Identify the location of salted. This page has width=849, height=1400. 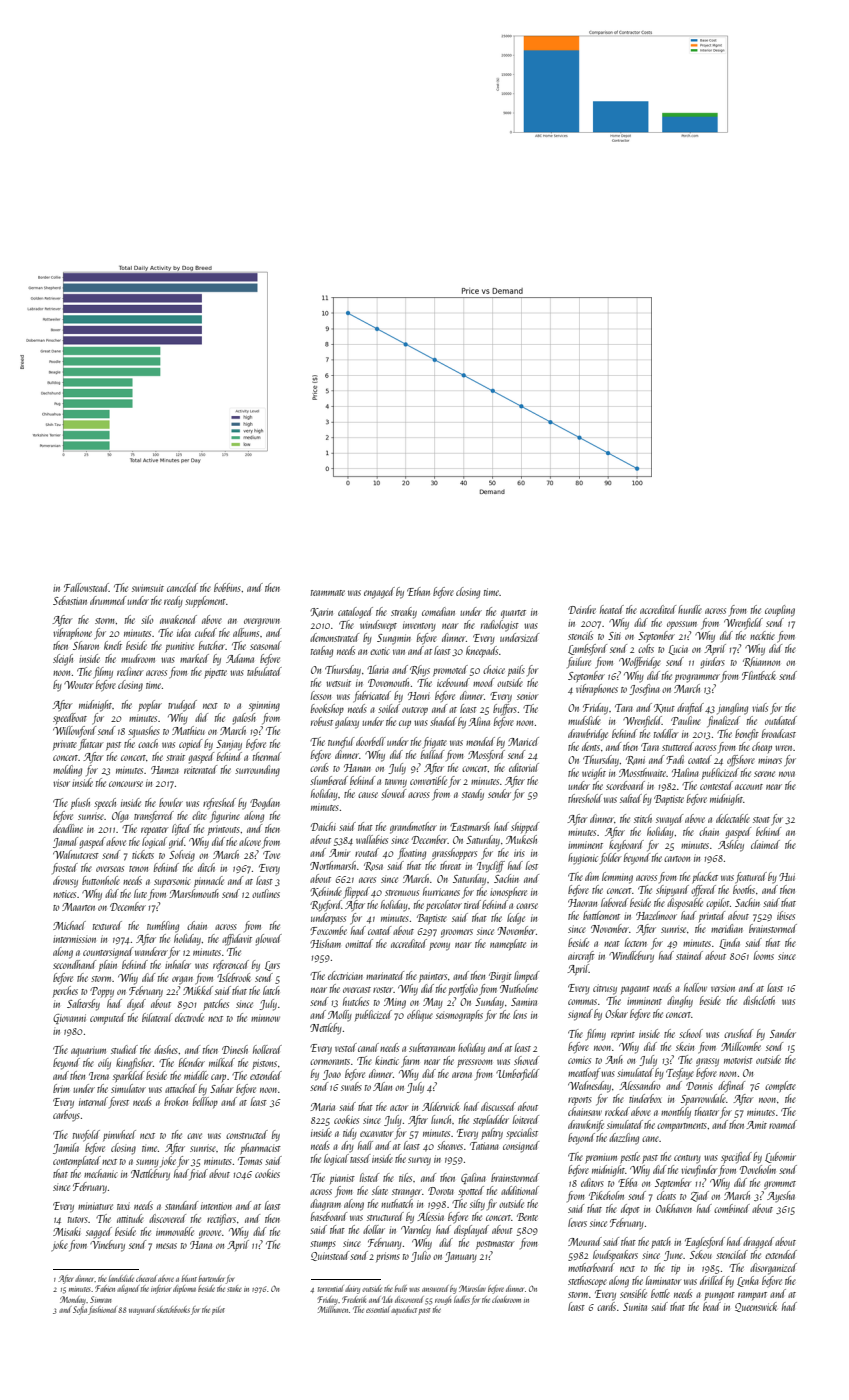
(631, 798).
